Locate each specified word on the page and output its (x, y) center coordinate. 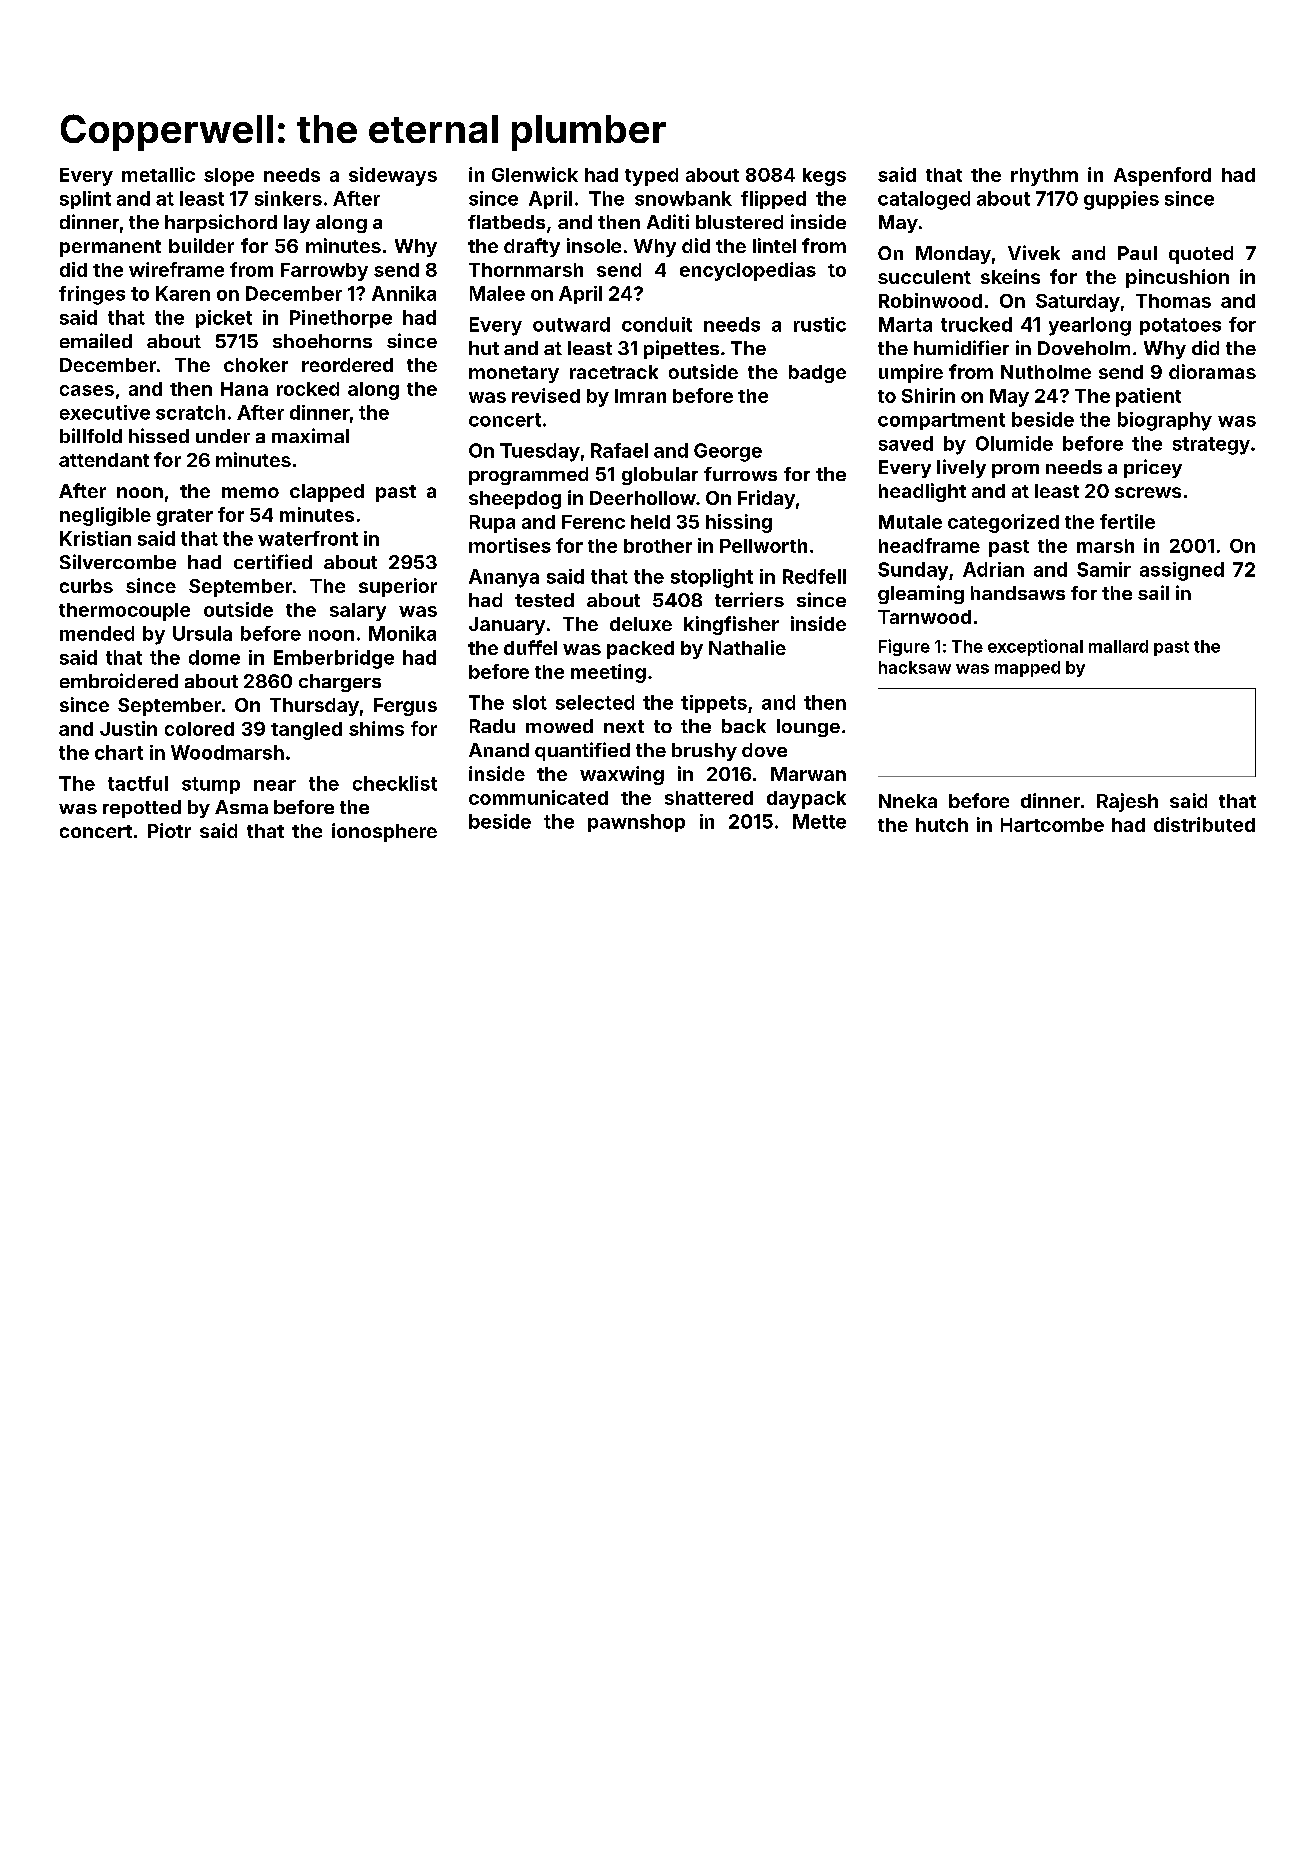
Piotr (169, 830)
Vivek (1034, 252)
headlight (922, 492)
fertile (1127, 521)
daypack (806, 800)
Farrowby (324, 272)
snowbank (683, 198)
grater (185, 517)
